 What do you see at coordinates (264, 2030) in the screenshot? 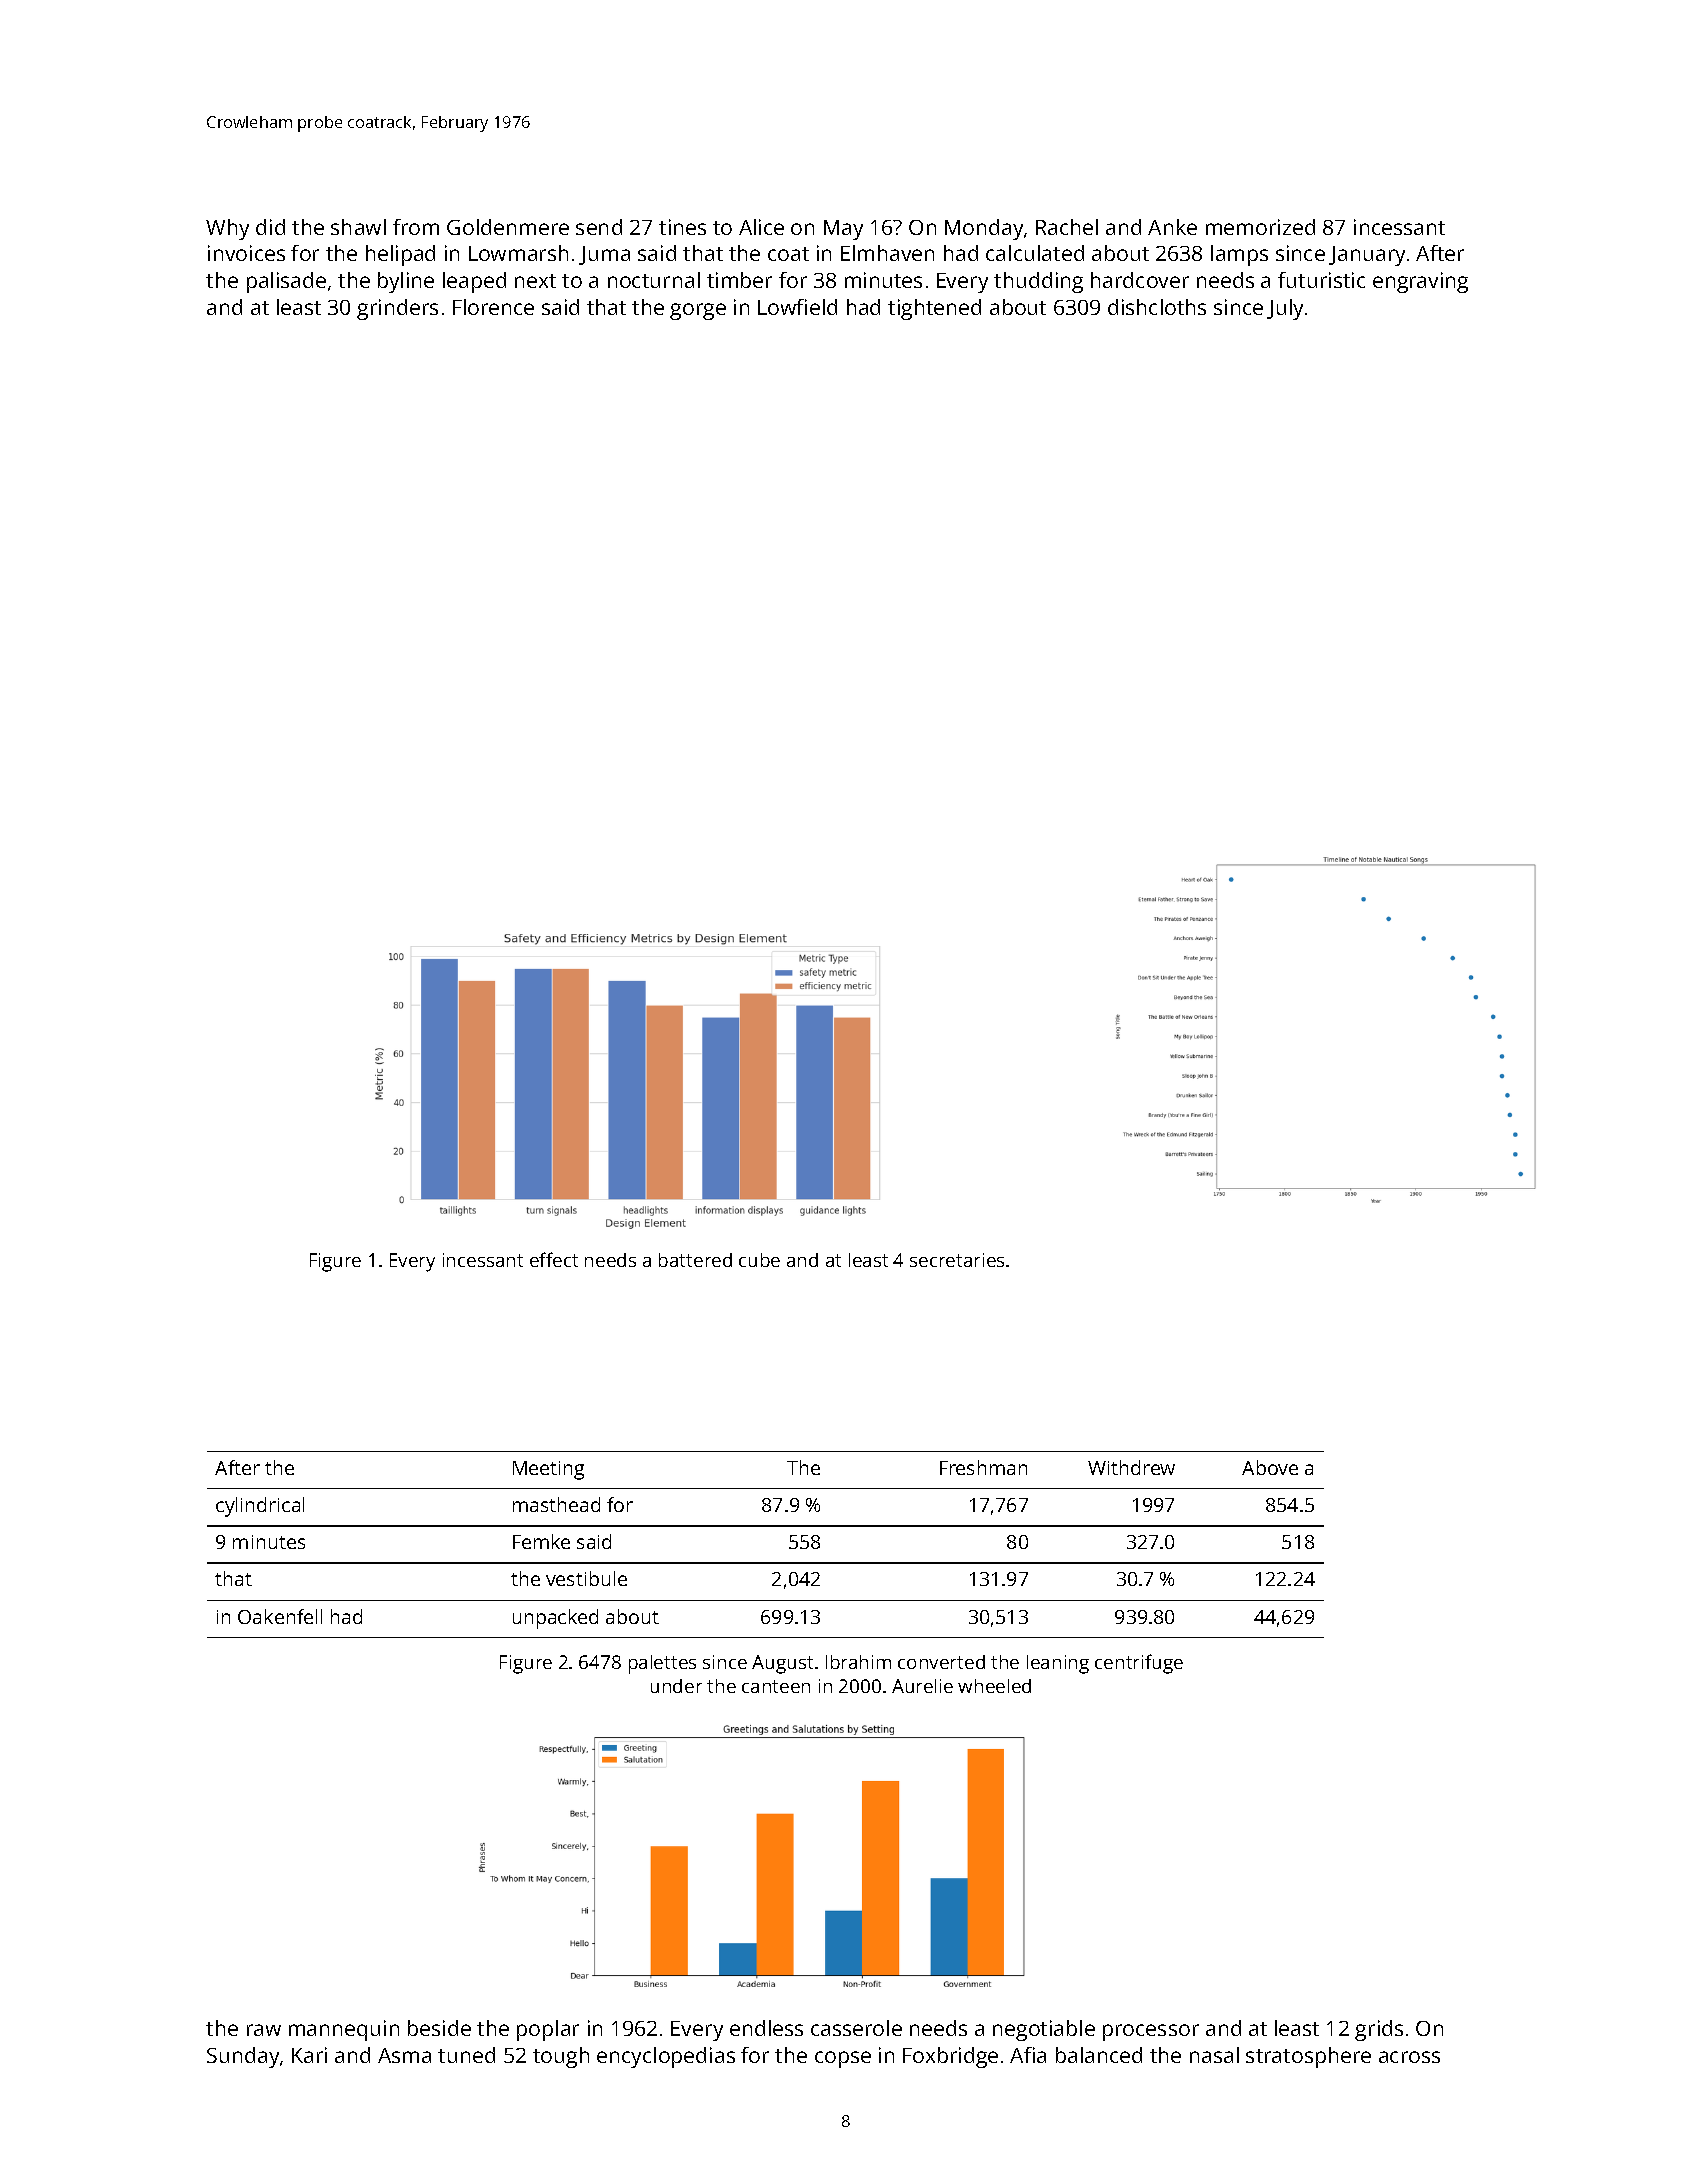
I see `raw` at bounding box center [264, 2030].
